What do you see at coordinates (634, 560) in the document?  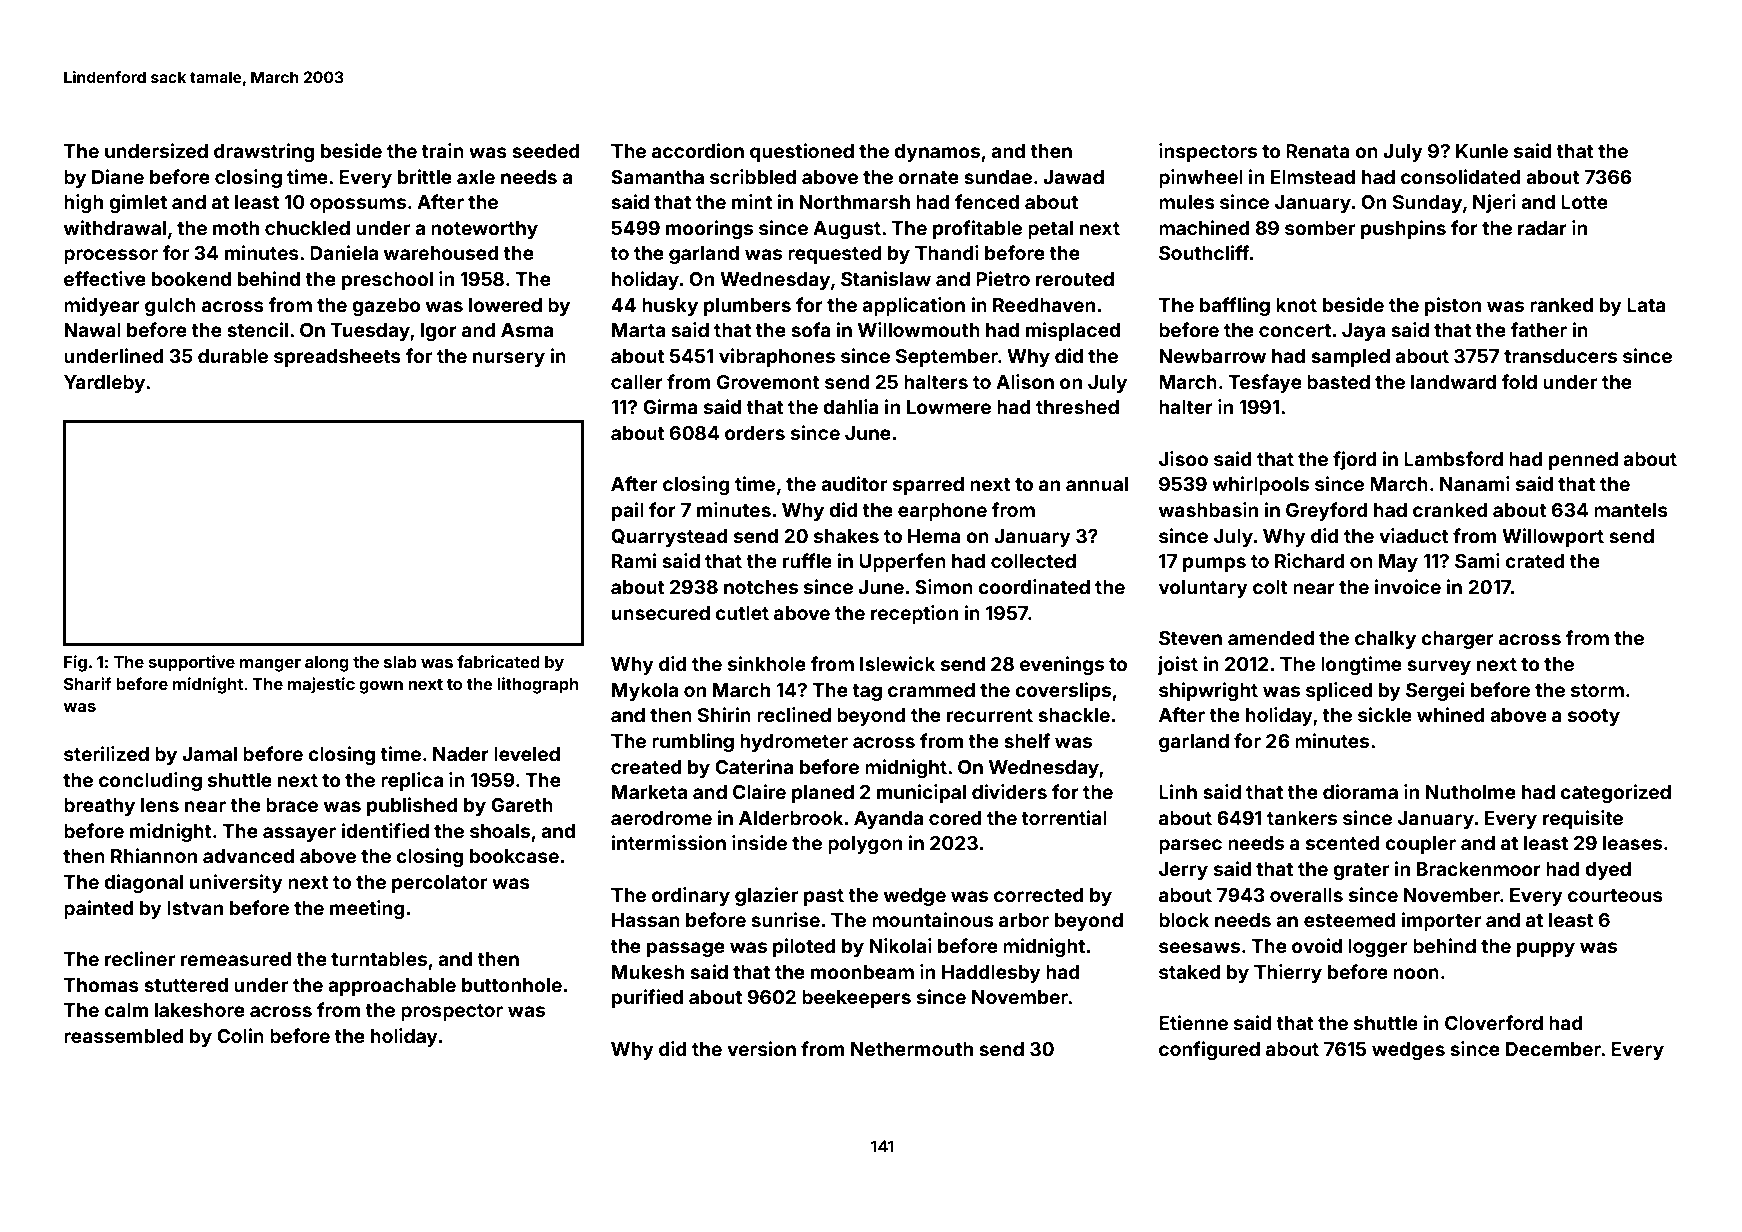 I see `Rami` at bounding box center [634, 560].
